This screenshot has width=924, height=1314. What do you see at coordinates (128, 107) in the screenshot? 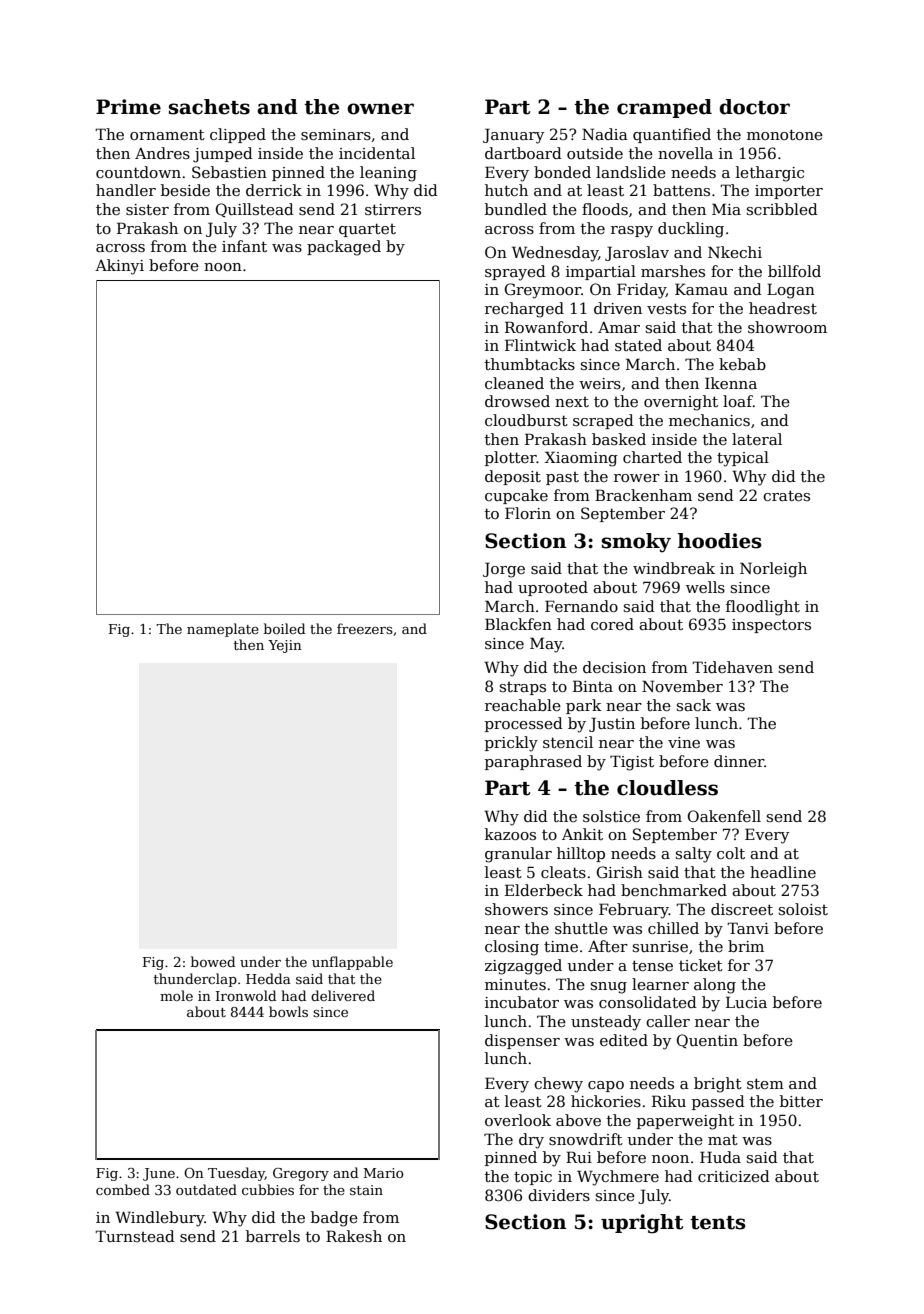
I see `Prime` at bounding box center [128, 107].
